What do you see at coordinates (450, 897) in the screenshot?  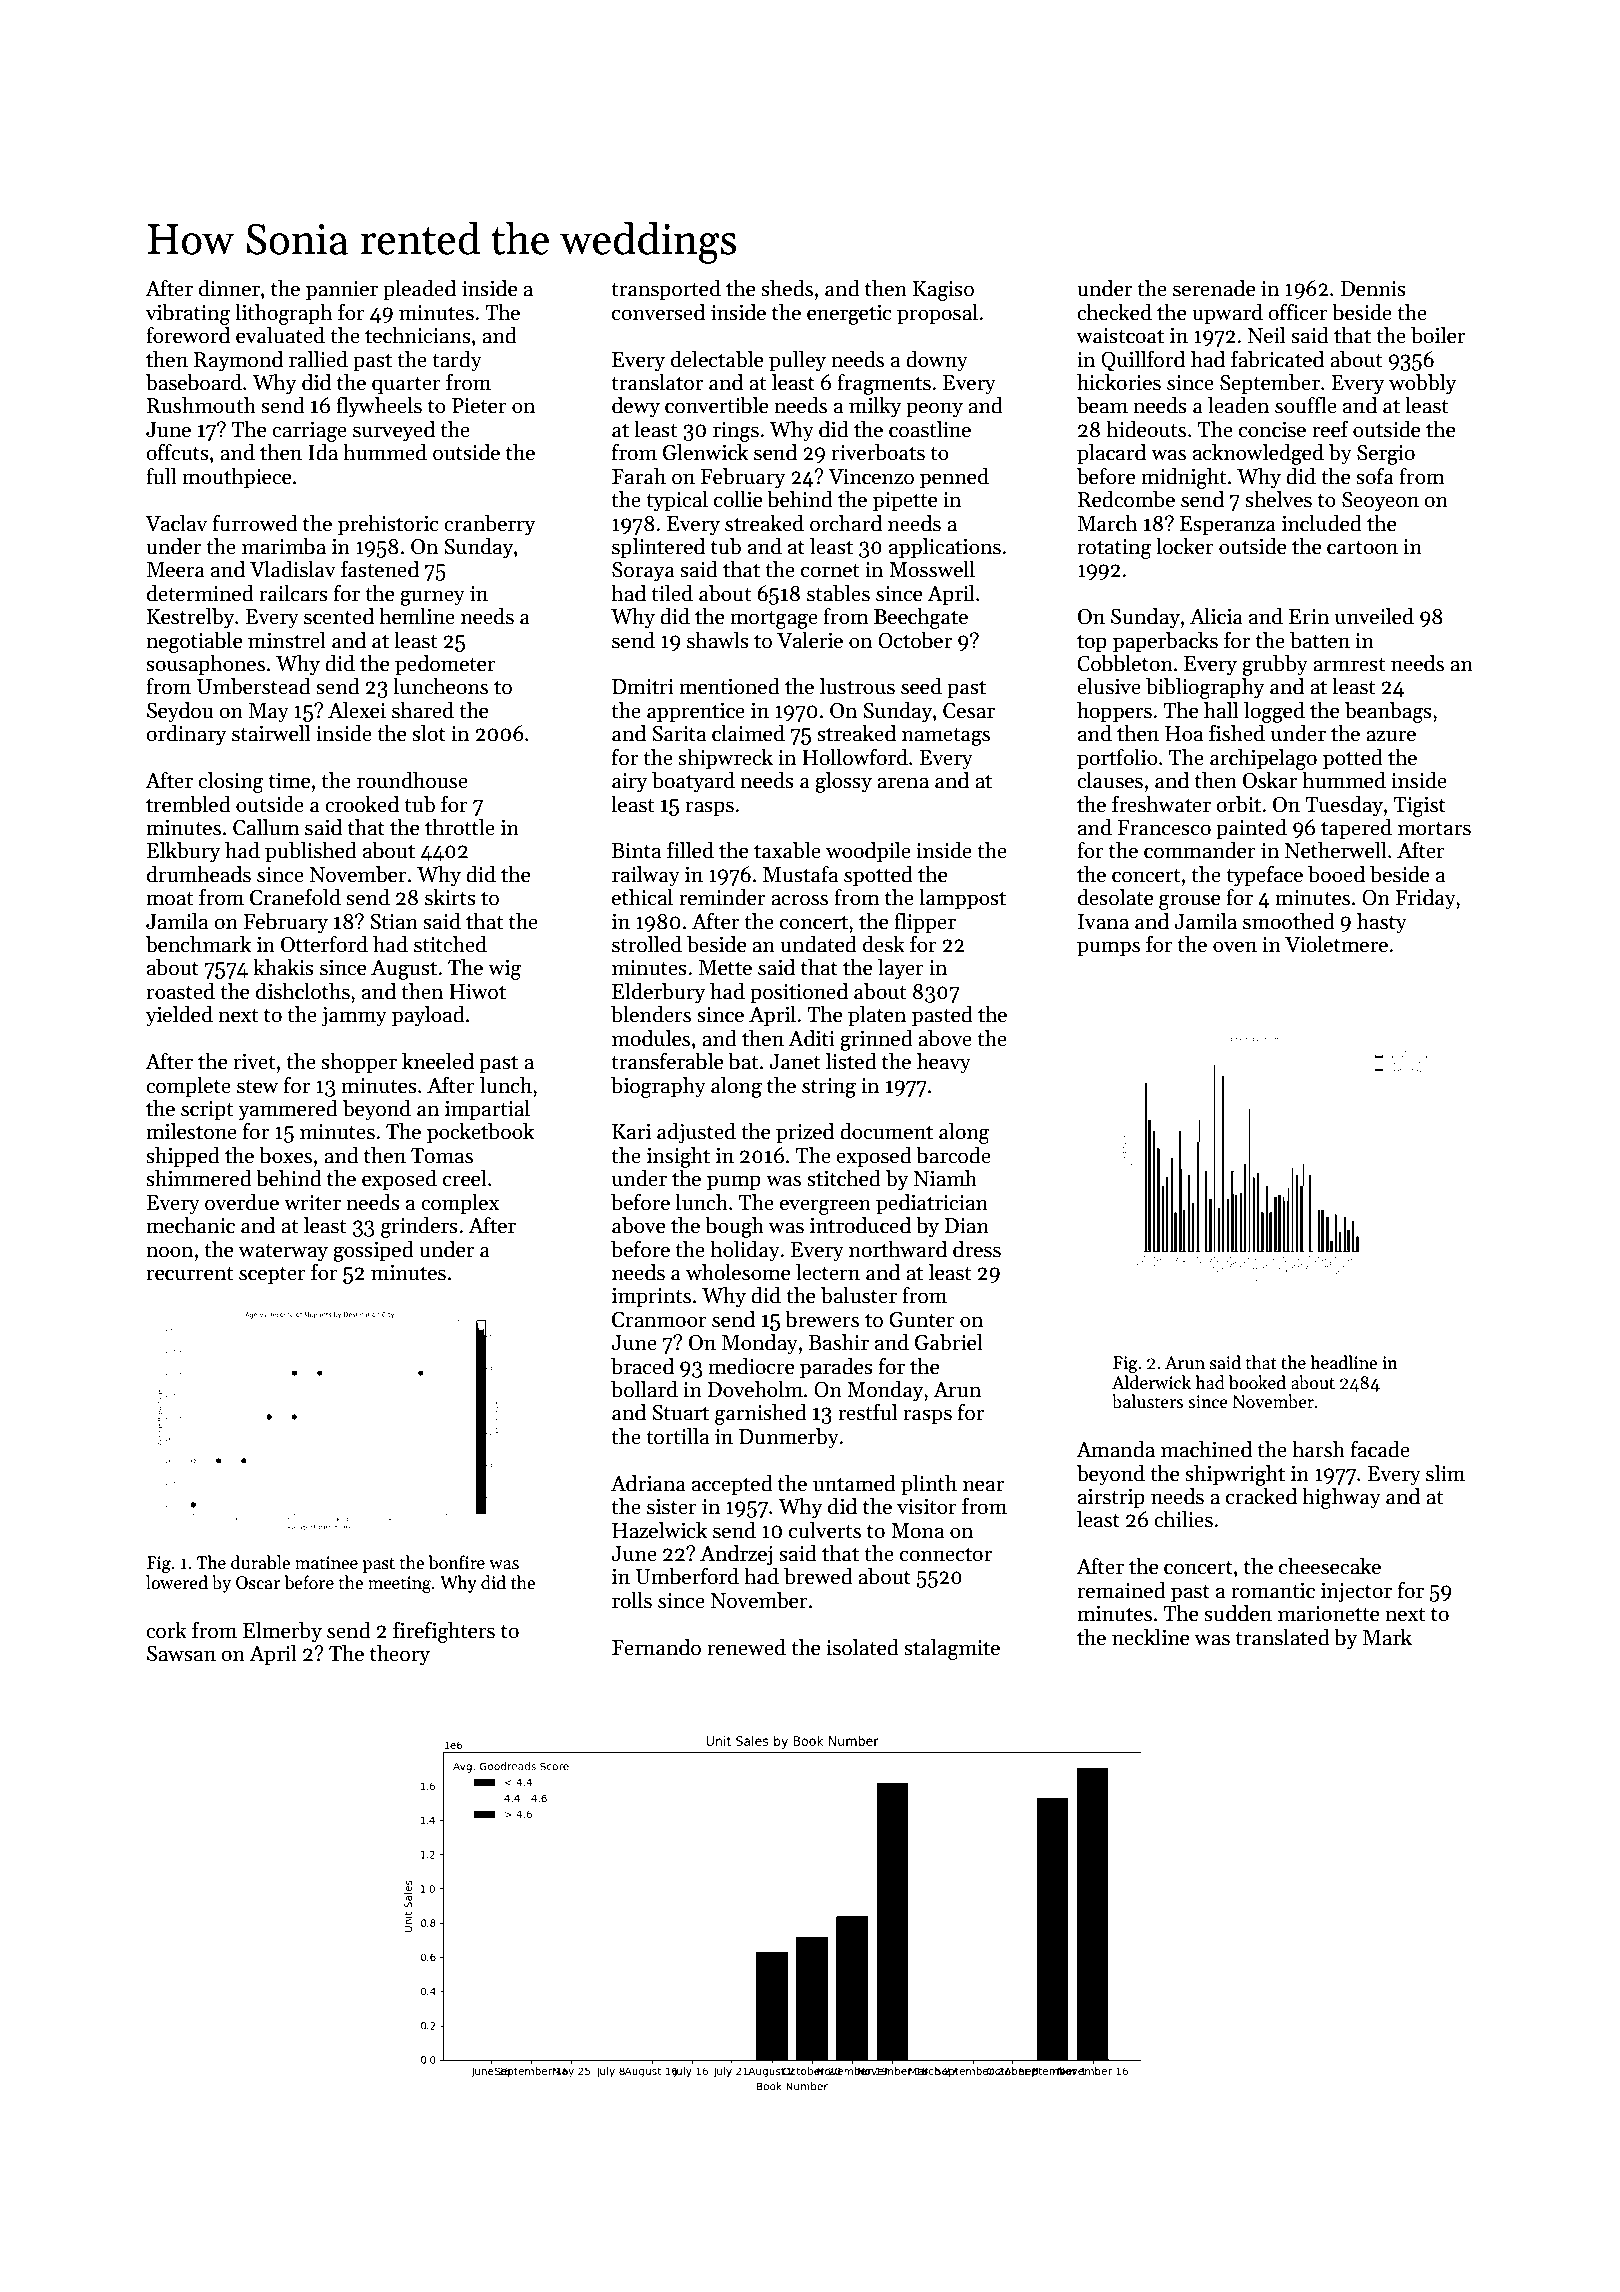 I see `skirts` at bounding box center [450, 897].
